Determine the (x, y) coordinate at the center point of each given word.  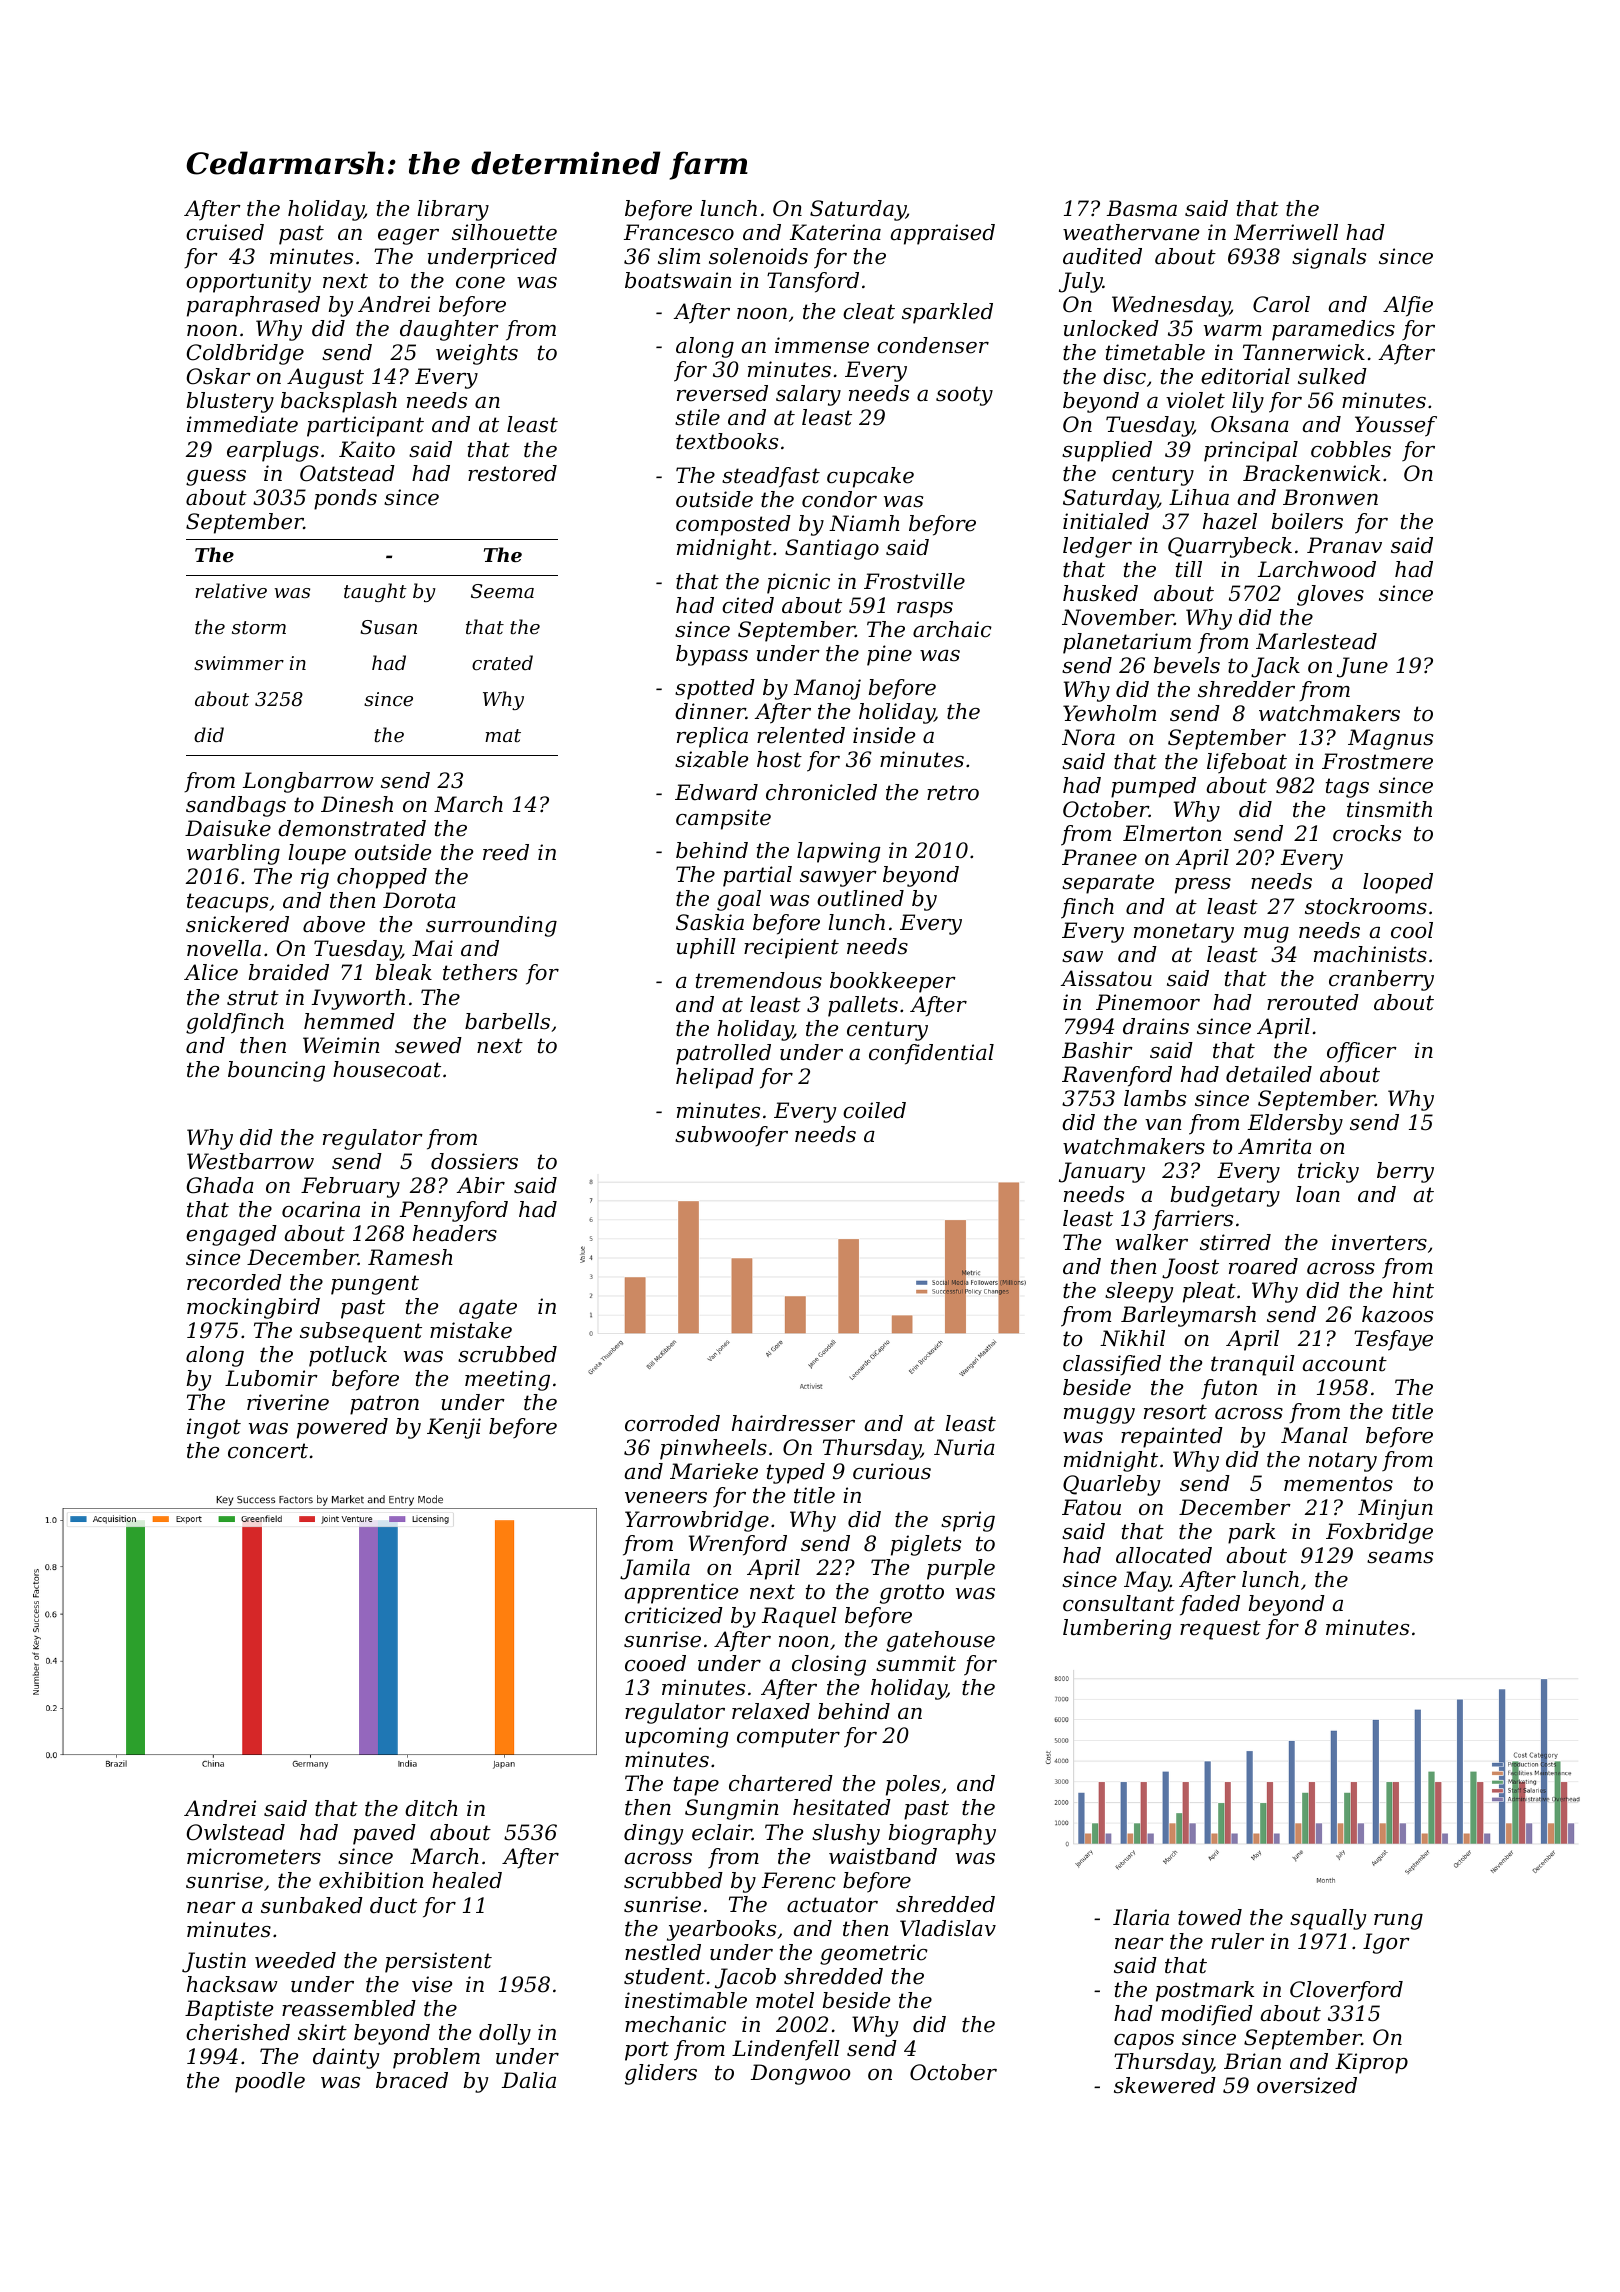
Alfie (1408, 306)
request (1220, 1630)
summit (916, 1663)
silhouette (504, 232)
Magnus (1390, 739)
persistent (438, 1962)
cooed (655, 1663)
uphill (706, 948)
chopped (382, 878)
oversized (1307, 2085)
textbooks (727, 441)
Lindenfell (786, 2050)
